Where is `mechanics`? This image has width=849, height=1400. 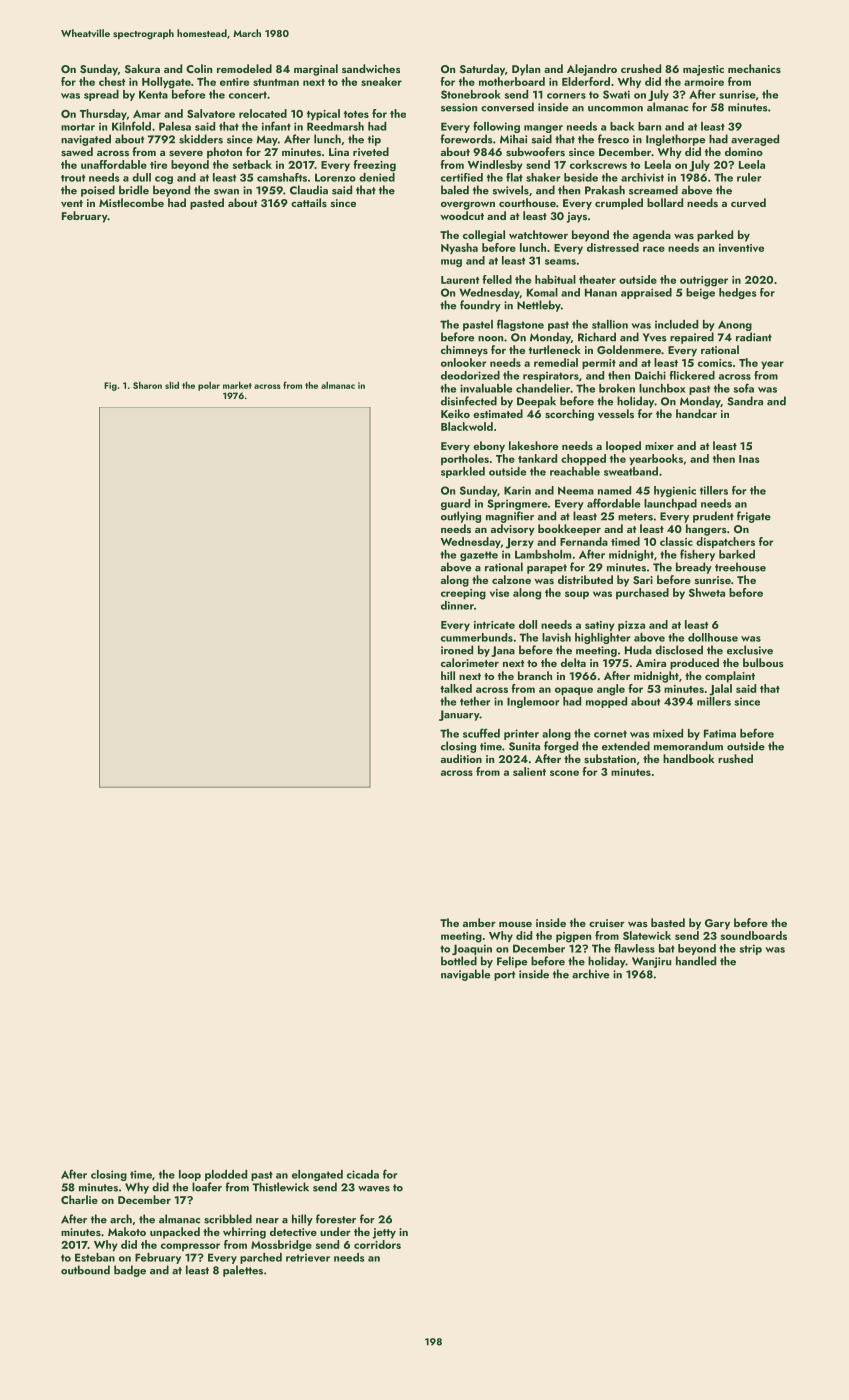 mechanics is located at coordinates (754, 68).
